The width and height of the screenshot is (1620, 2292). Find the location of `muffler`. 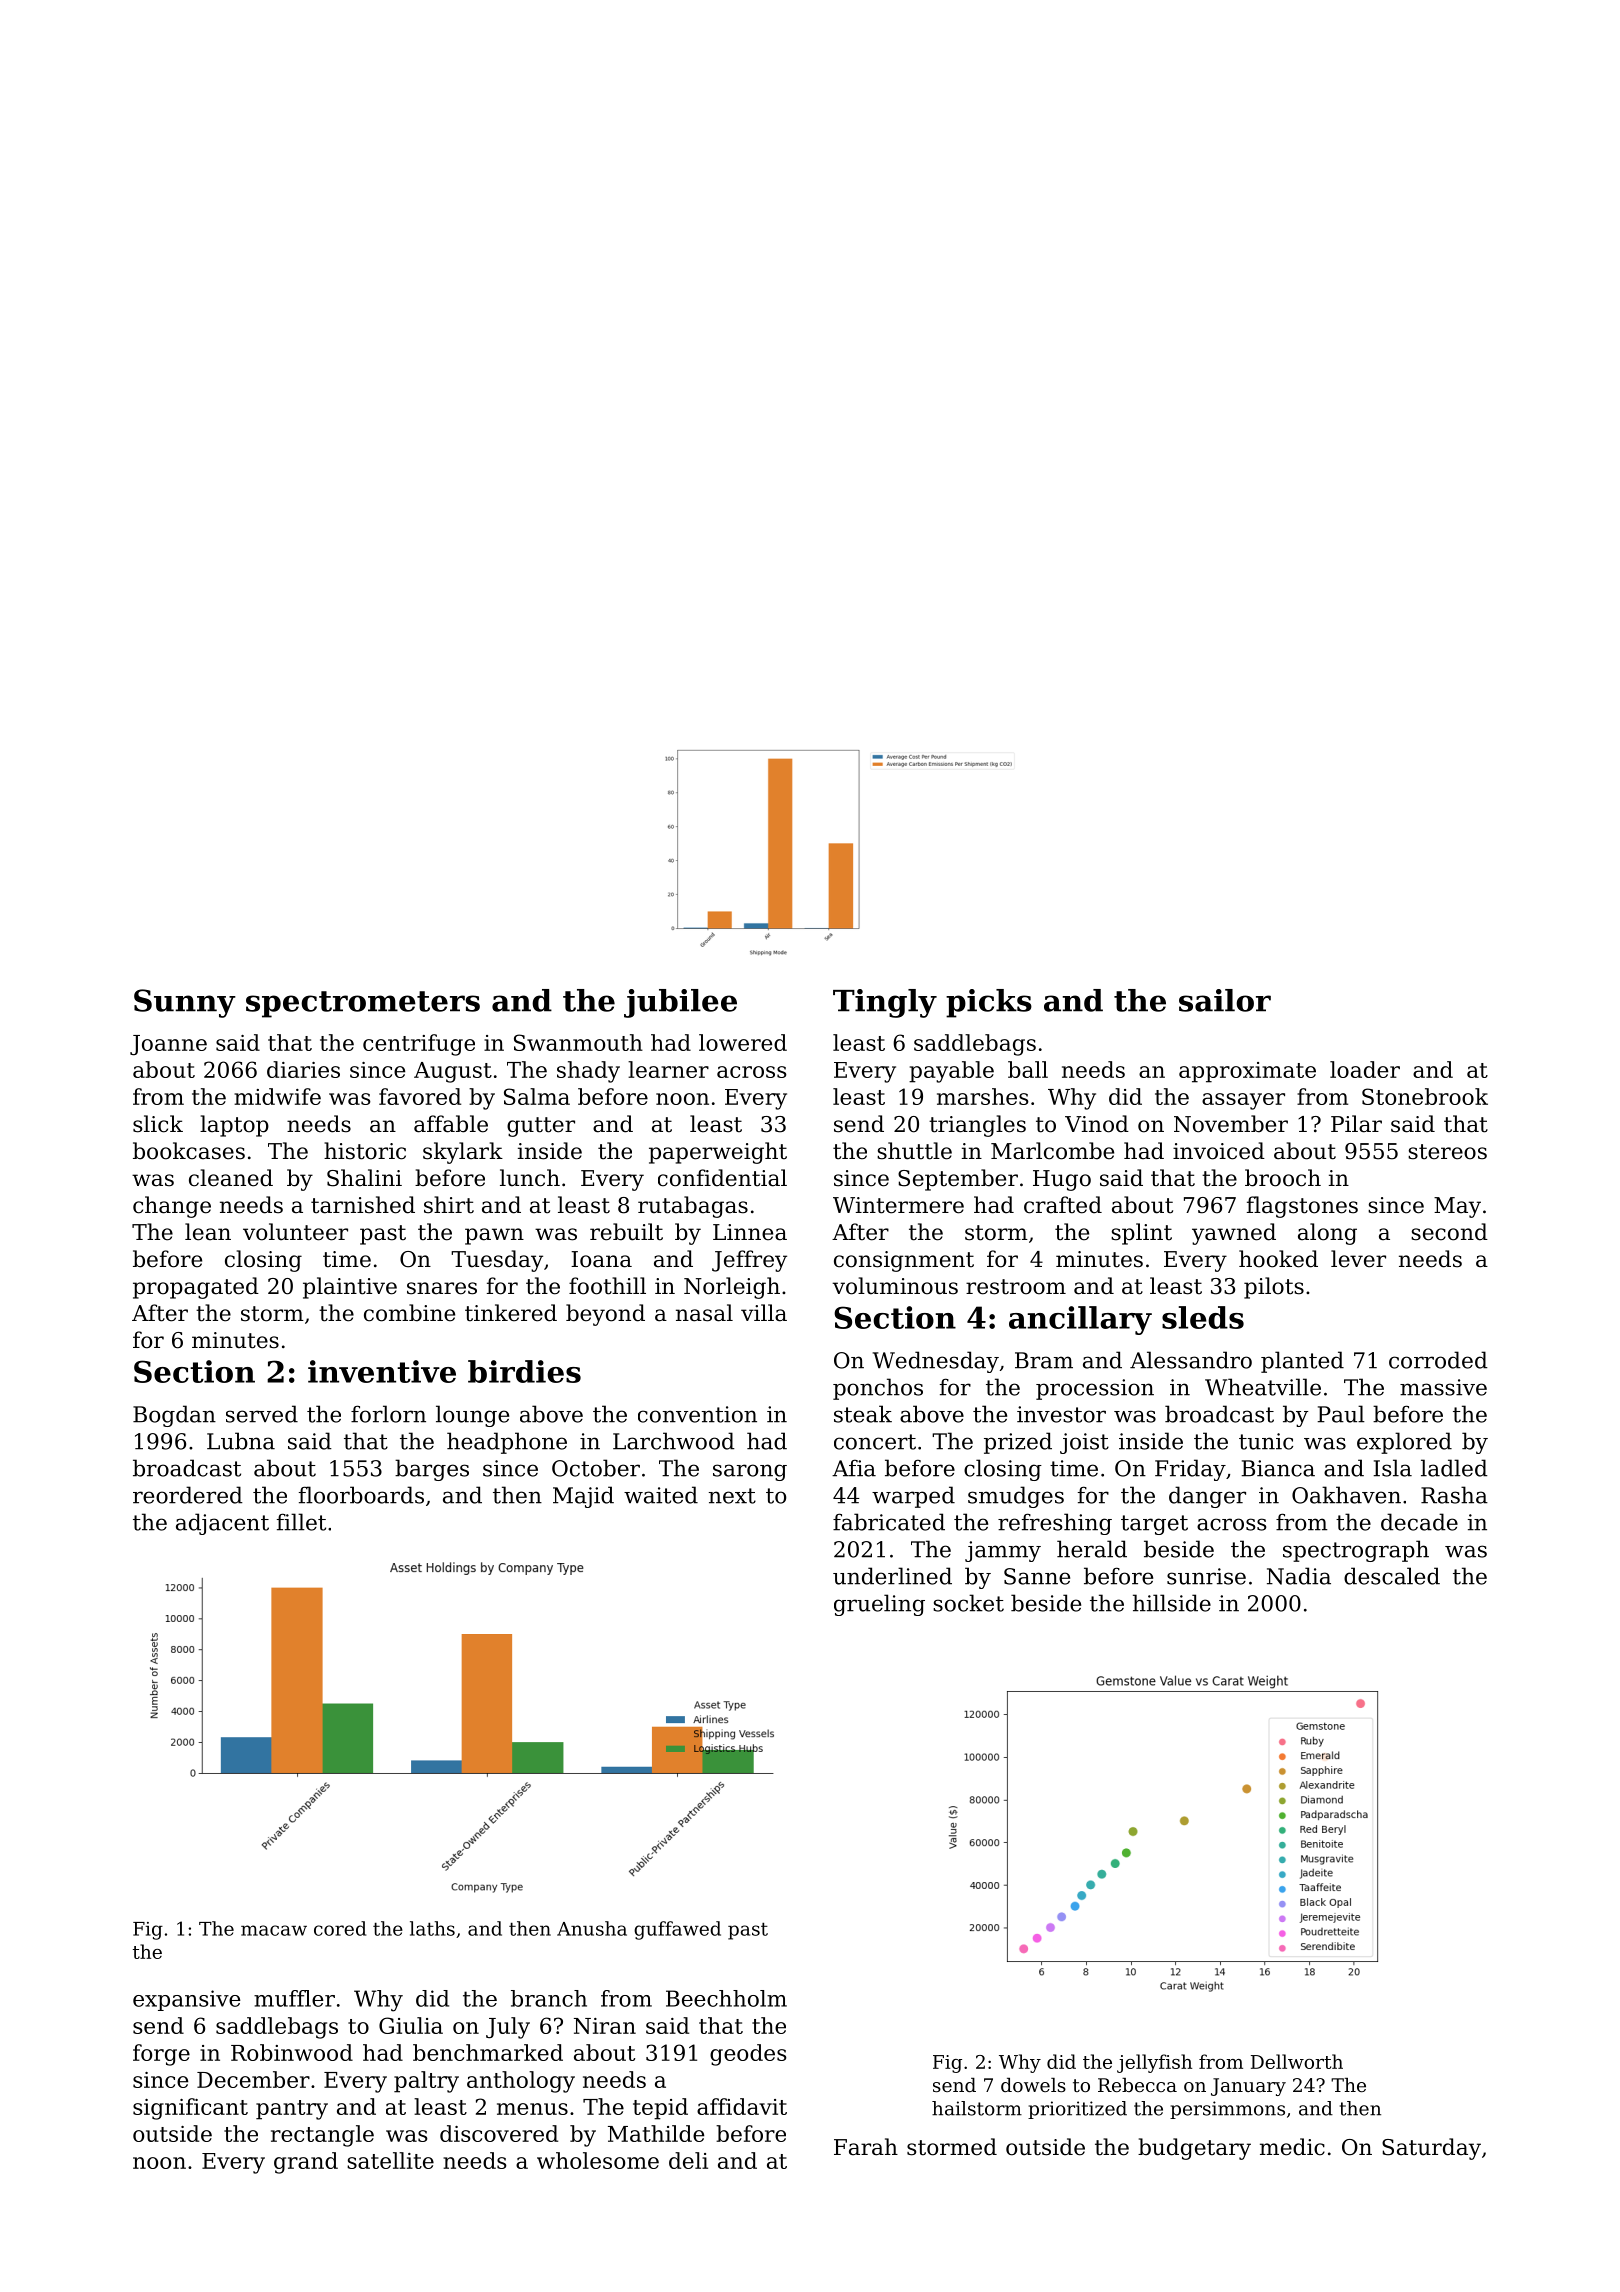

muffler is located at coordinates (294, 1998).
